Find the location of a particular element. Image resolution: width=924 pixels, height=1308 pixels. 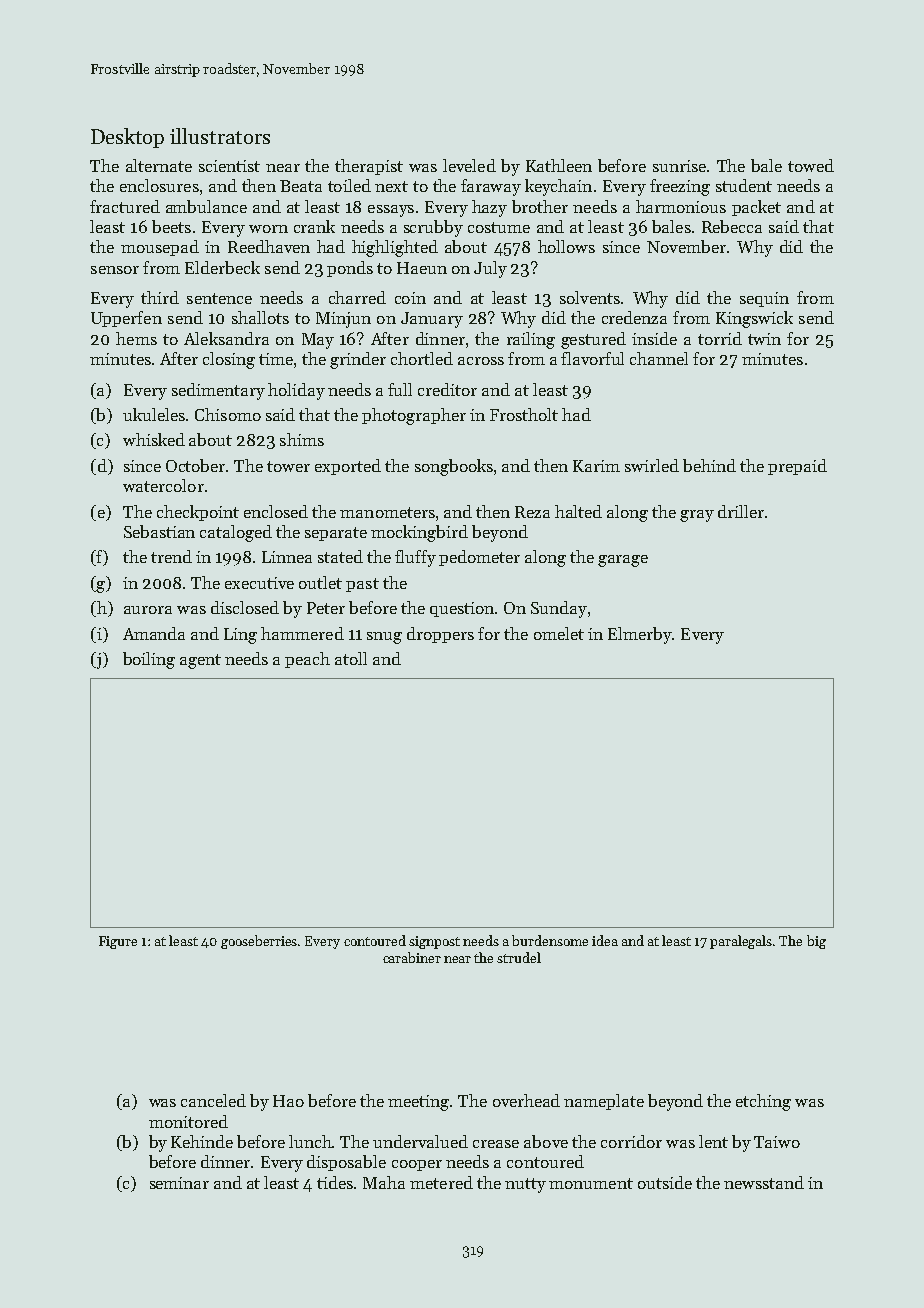

student is located at coordinates (744, 185).
